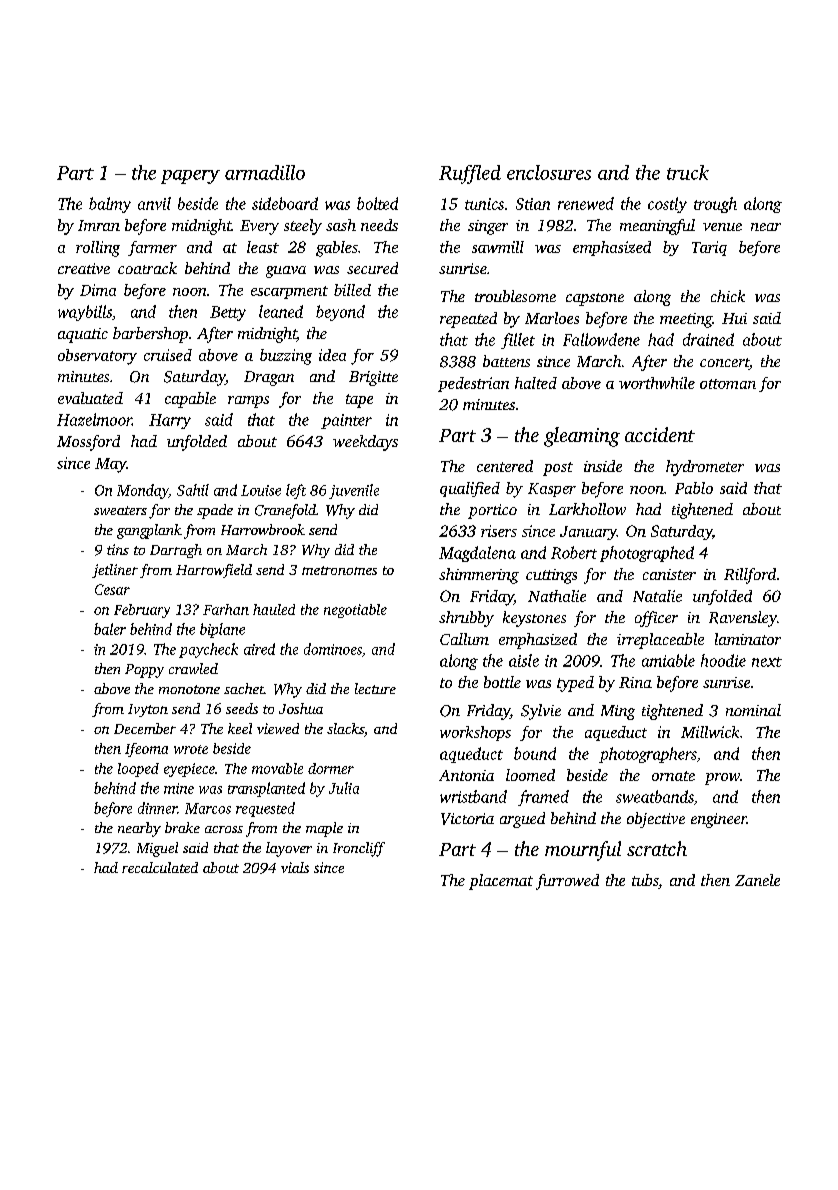  I want to click on enclosures, so click(549, 172).
